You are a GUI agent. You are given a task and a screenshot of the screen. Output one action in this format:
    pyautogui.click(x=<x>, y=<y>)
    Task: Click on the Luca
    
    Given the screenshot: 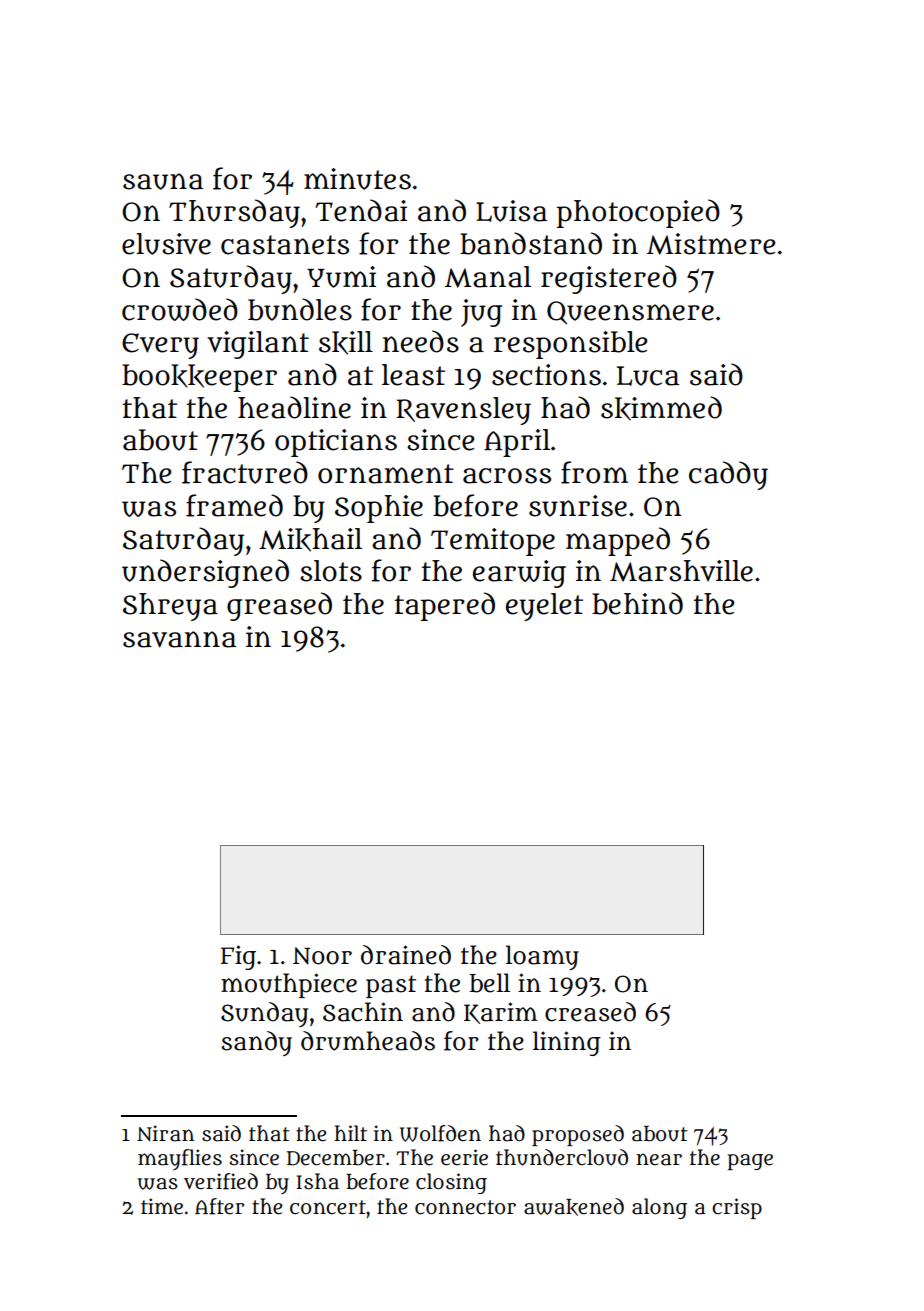 What is the action you would take?
    pyautogui.click(x=648, y=376)
